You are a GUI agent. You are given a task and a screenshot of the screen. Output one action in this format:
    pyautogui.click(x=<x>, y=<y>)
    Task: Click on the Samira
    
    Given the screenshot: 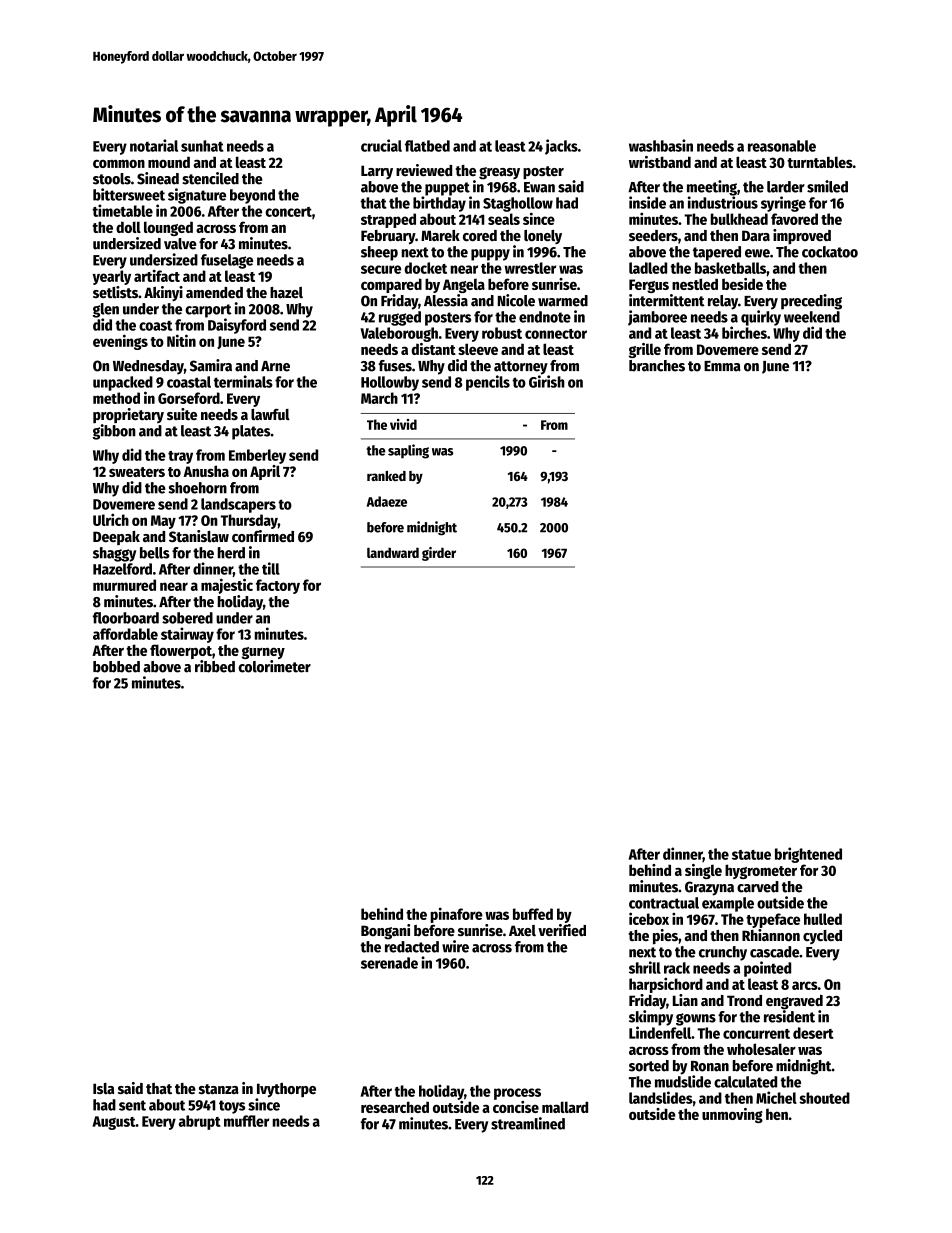 What is the action you would take?
    pyautogui.click(x=211, y=365)
